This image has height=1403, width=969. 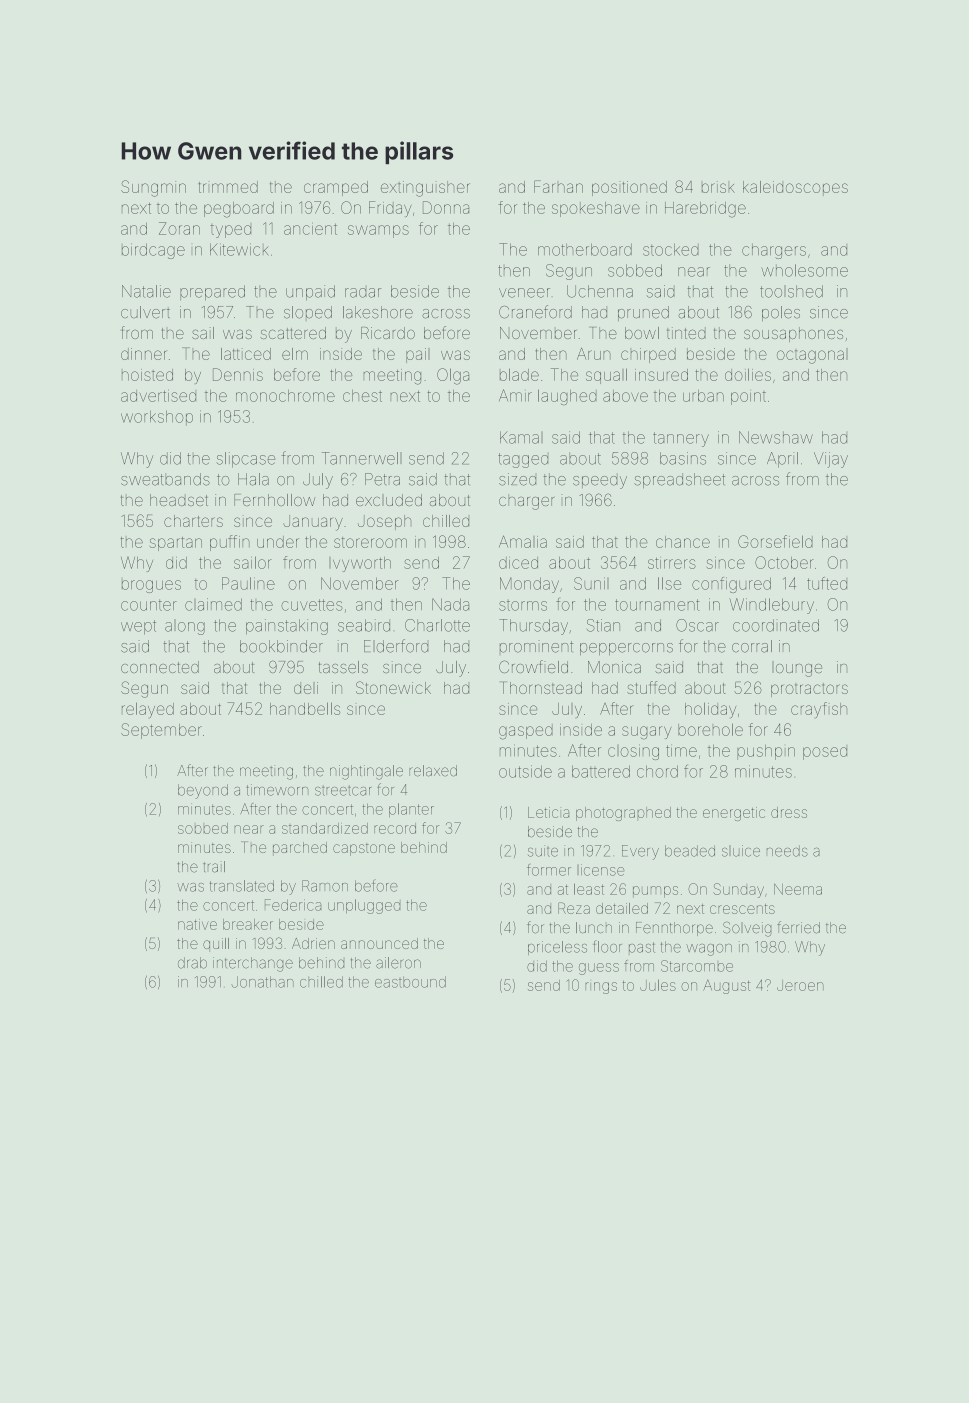 What do you see at coordinates (160, 667) in the image?
I see `connected` at bounding box center [160, 667].
